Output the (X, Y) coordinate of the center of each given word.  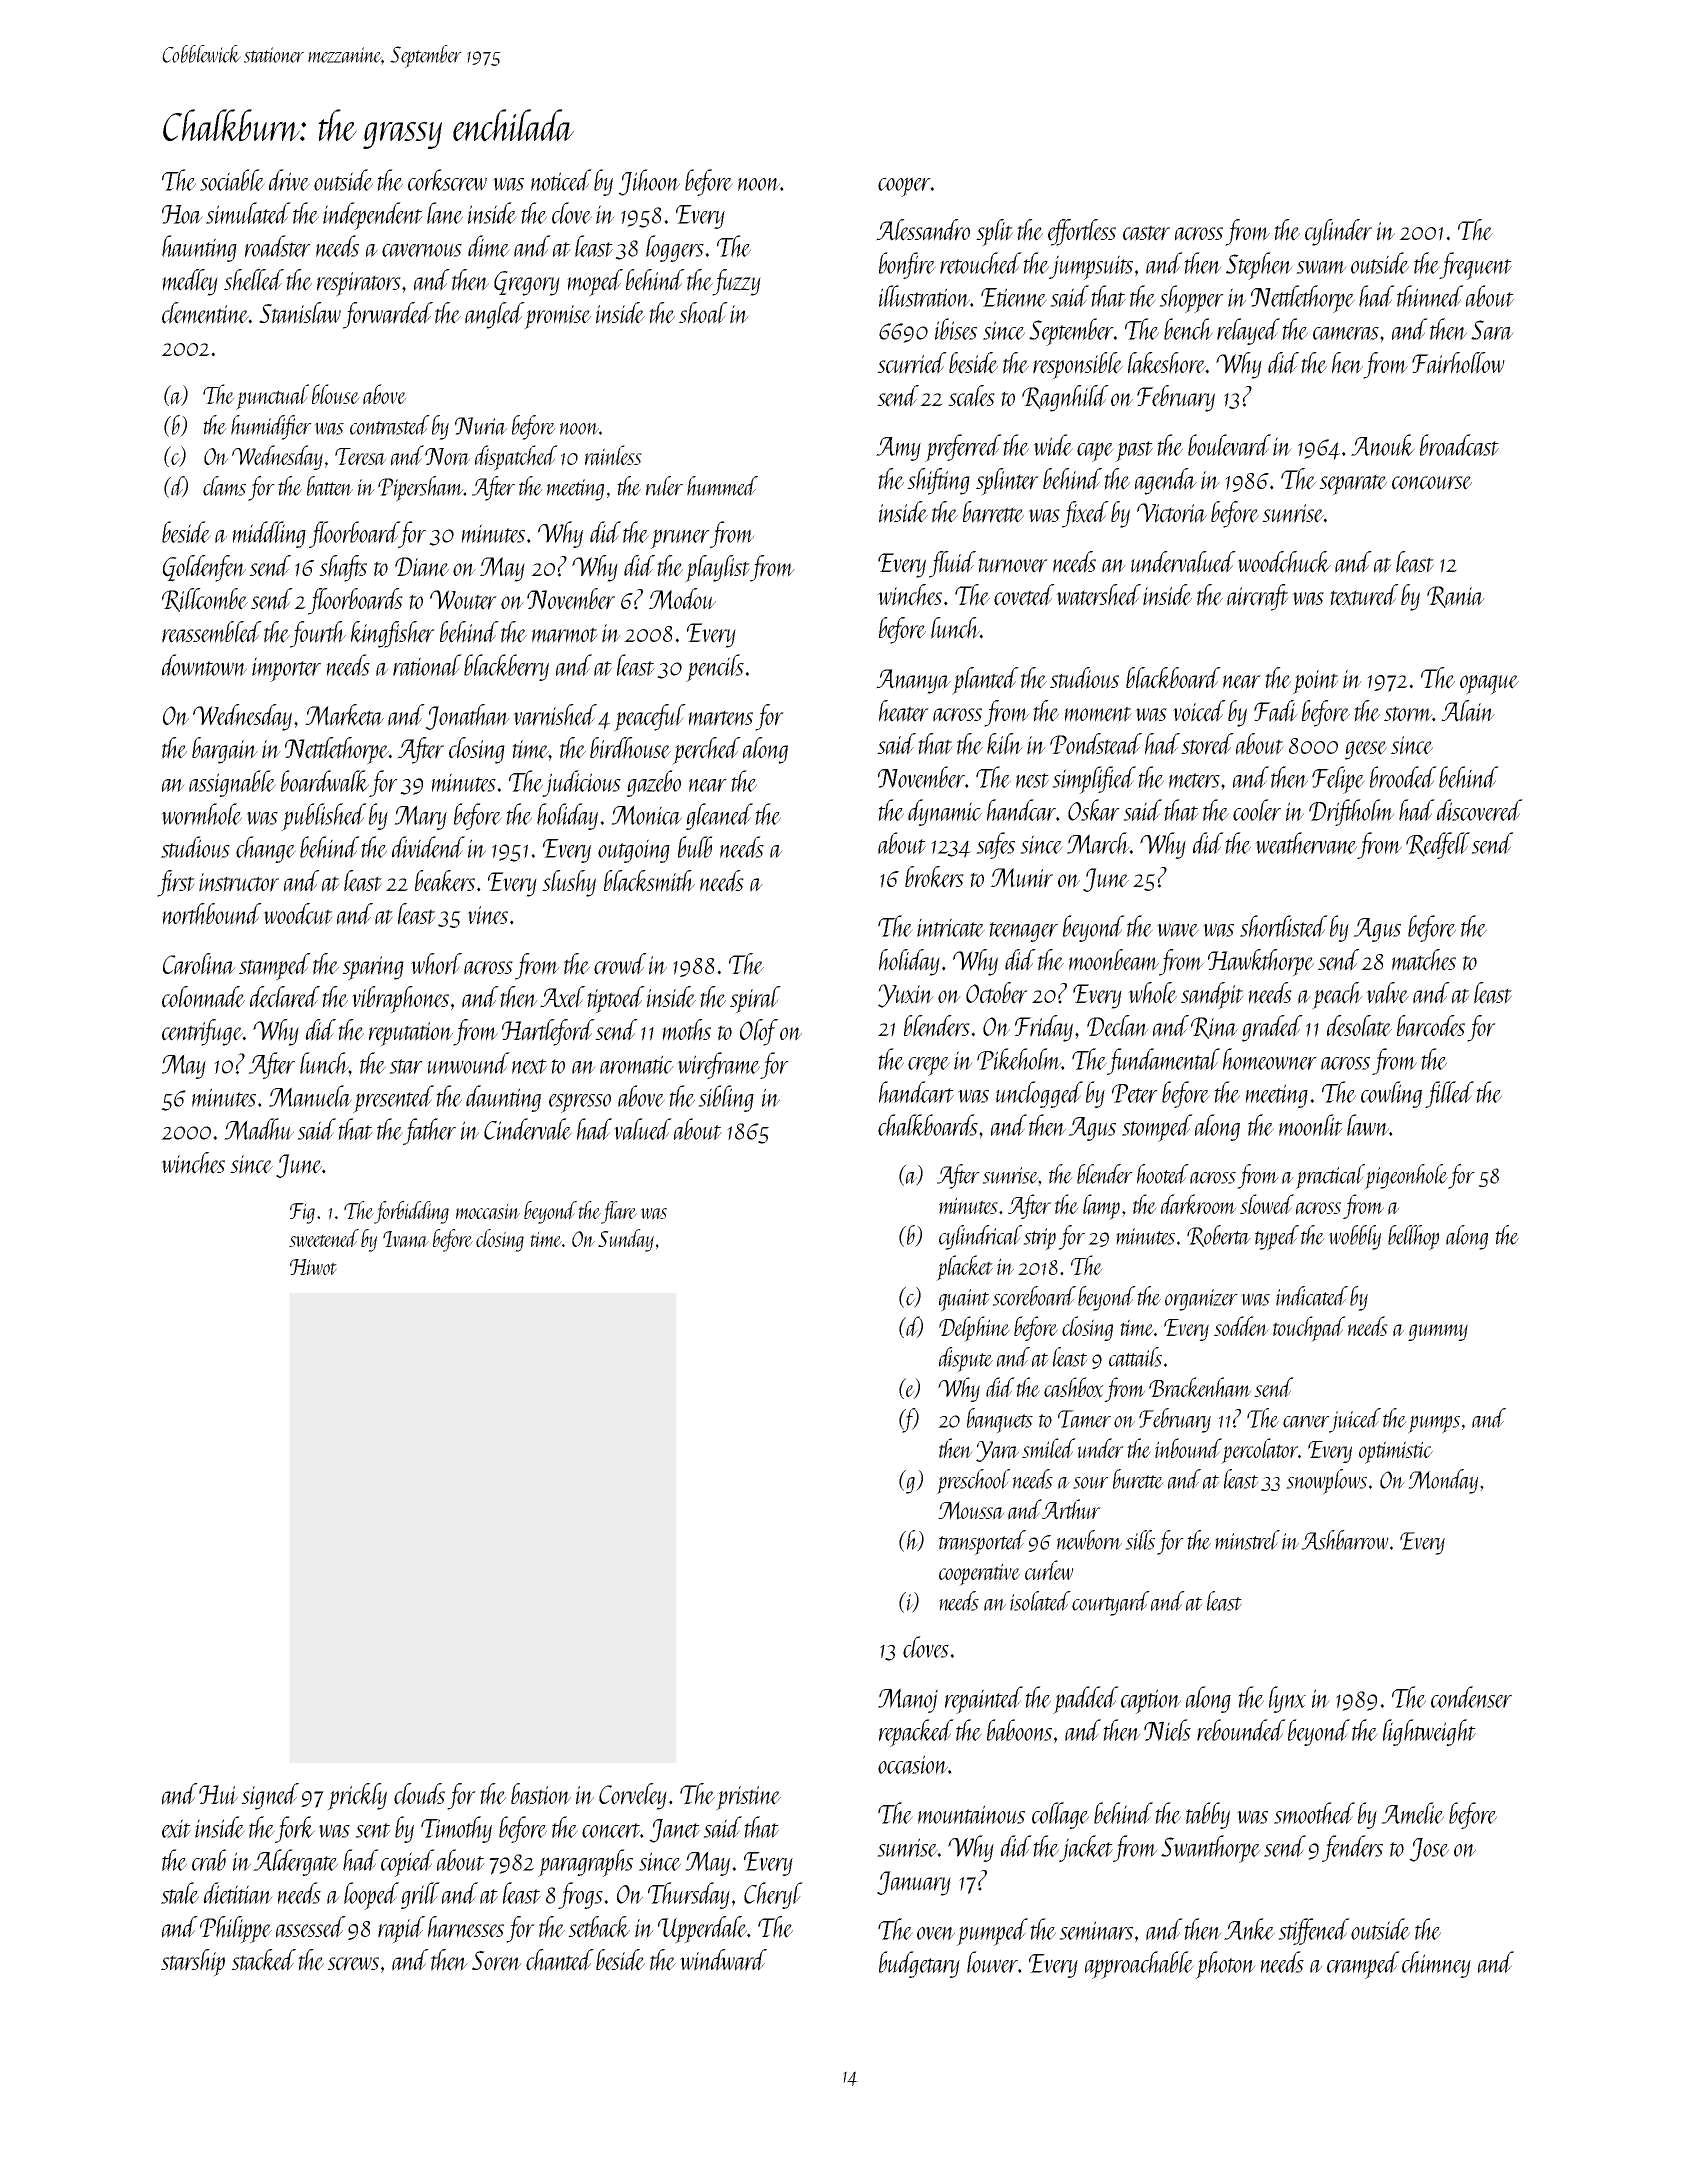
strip (1039, 1239)
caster (1146, 233)
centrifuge (202, 1032)
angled (495, 316)
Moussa (971, 1510)
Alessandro (923, 230)
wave (1178, 930)
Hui (218, 1795)
